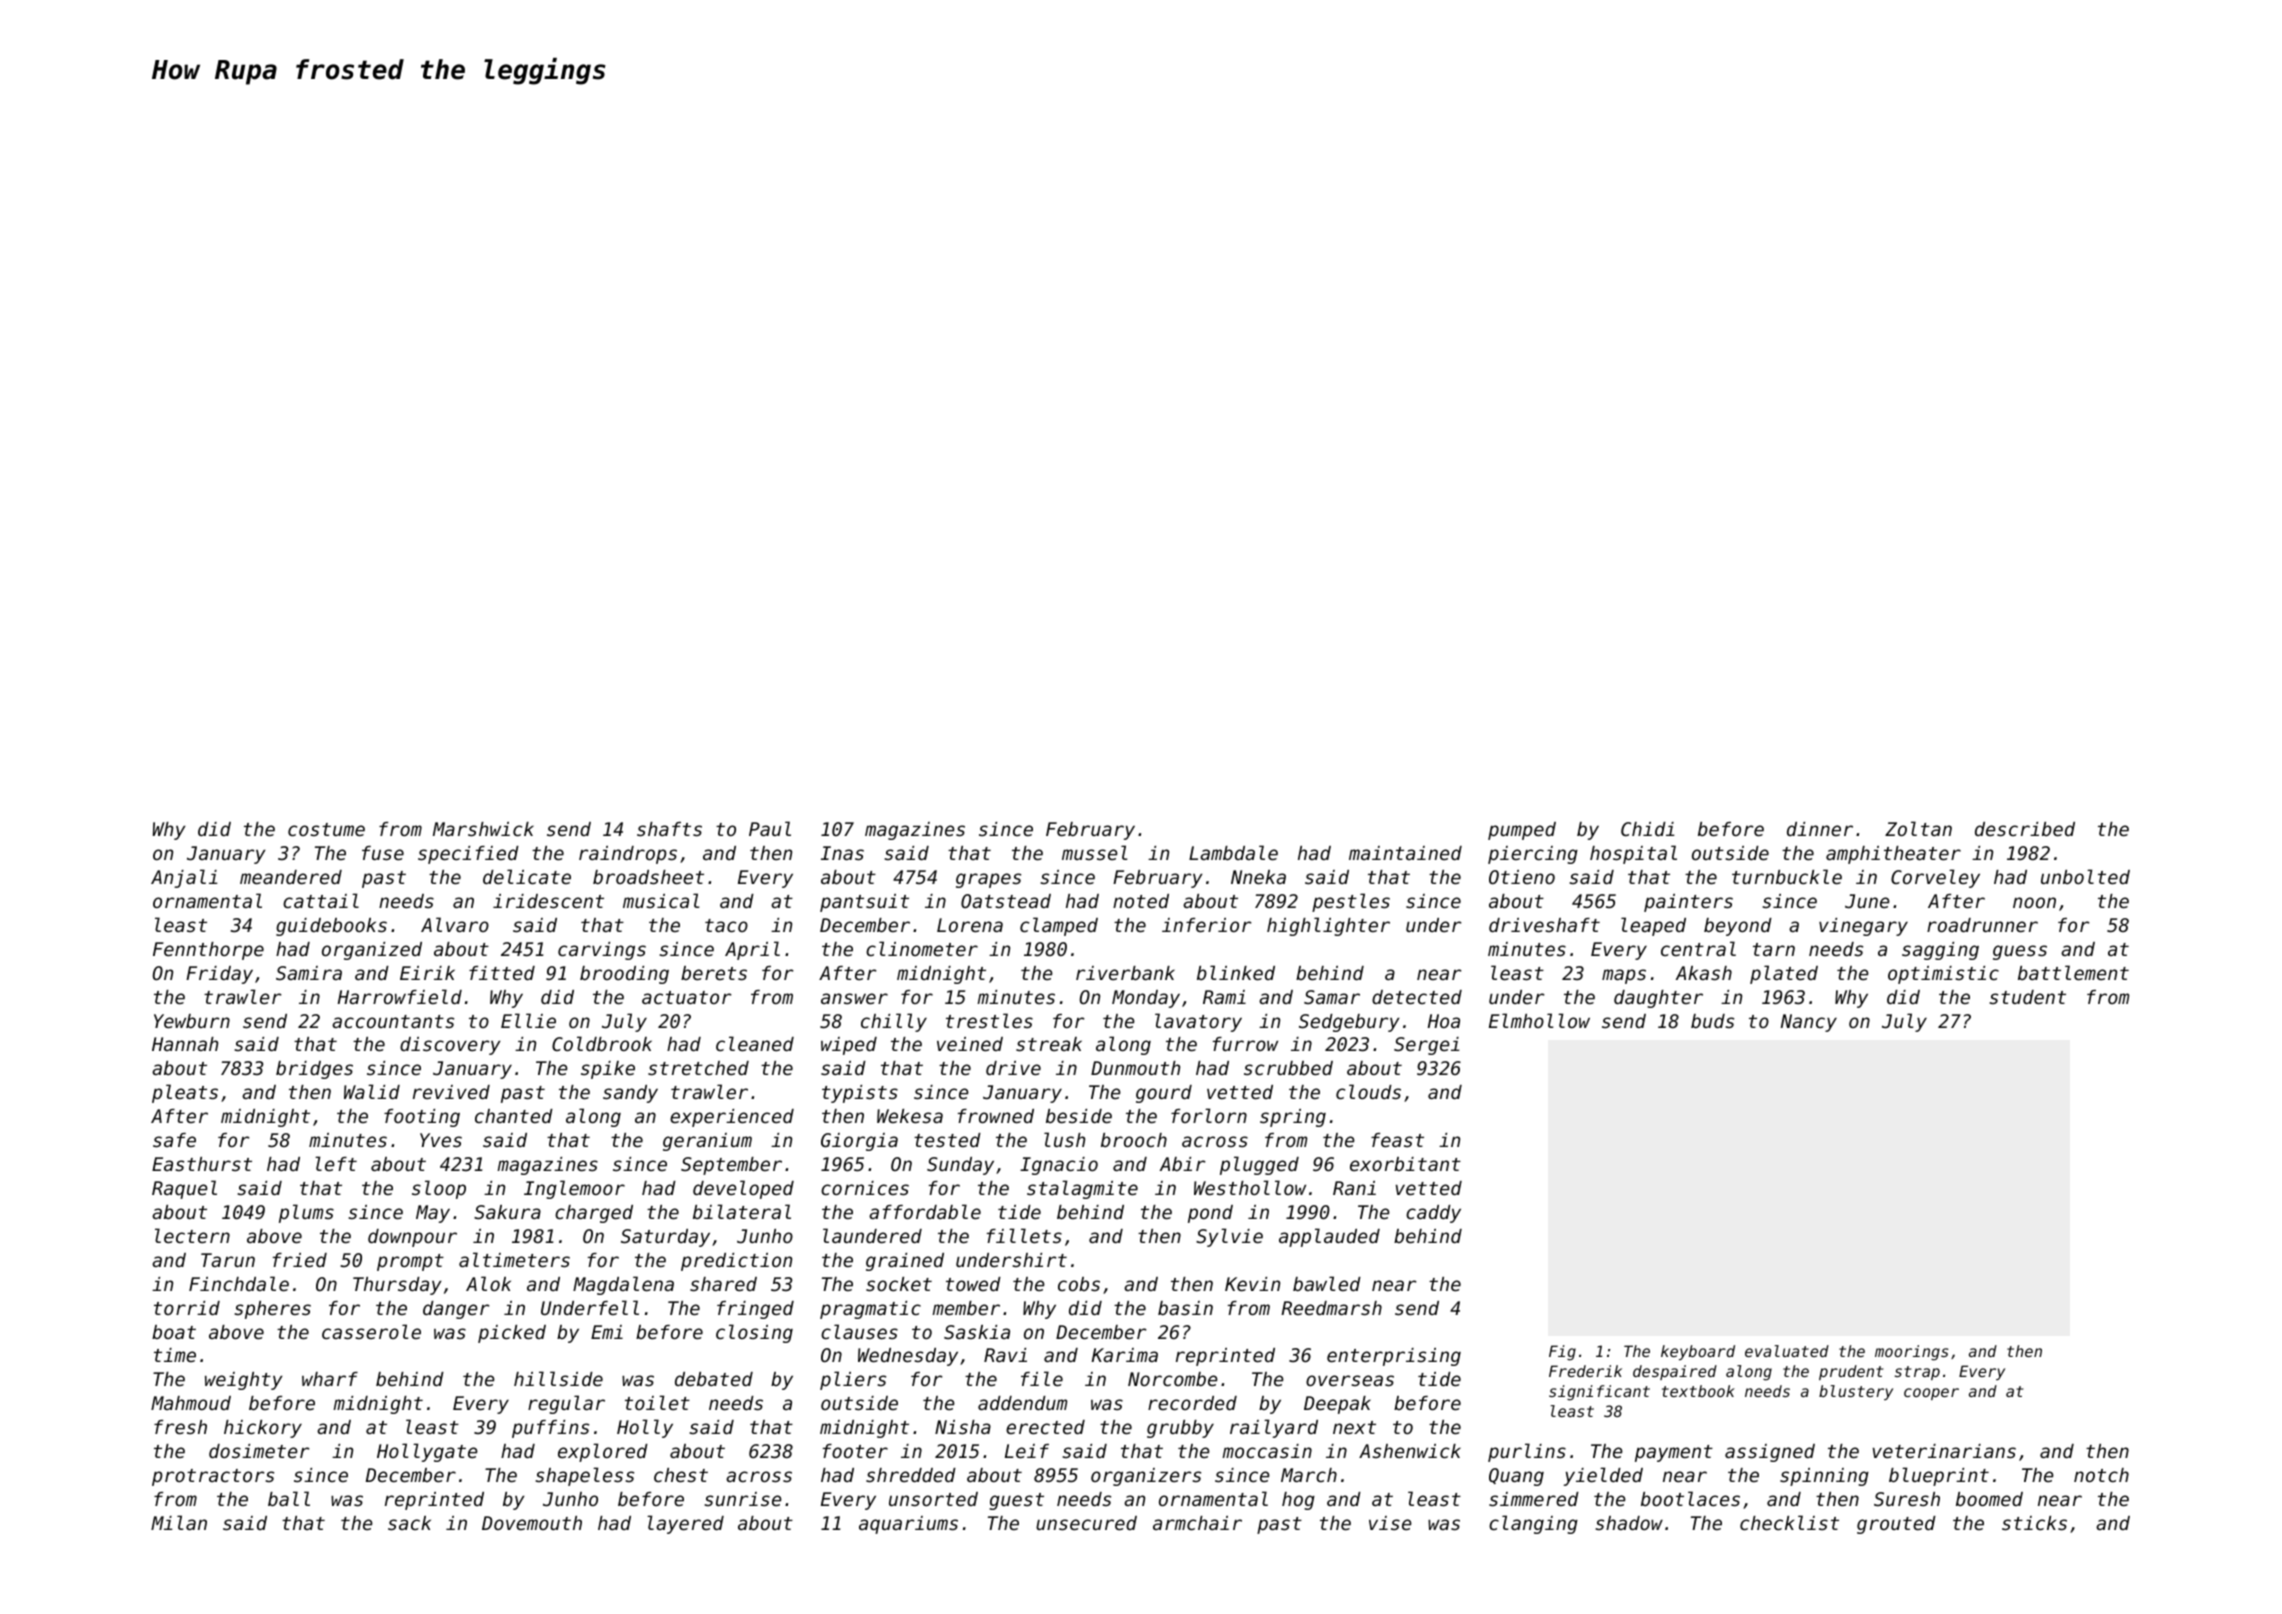 Image resolution: width=2282 pixels, height=1614 pixels. What do you see at coordinates (179, 1522) in the image?
I see `Milan` at bounding box center [179, 1522].
